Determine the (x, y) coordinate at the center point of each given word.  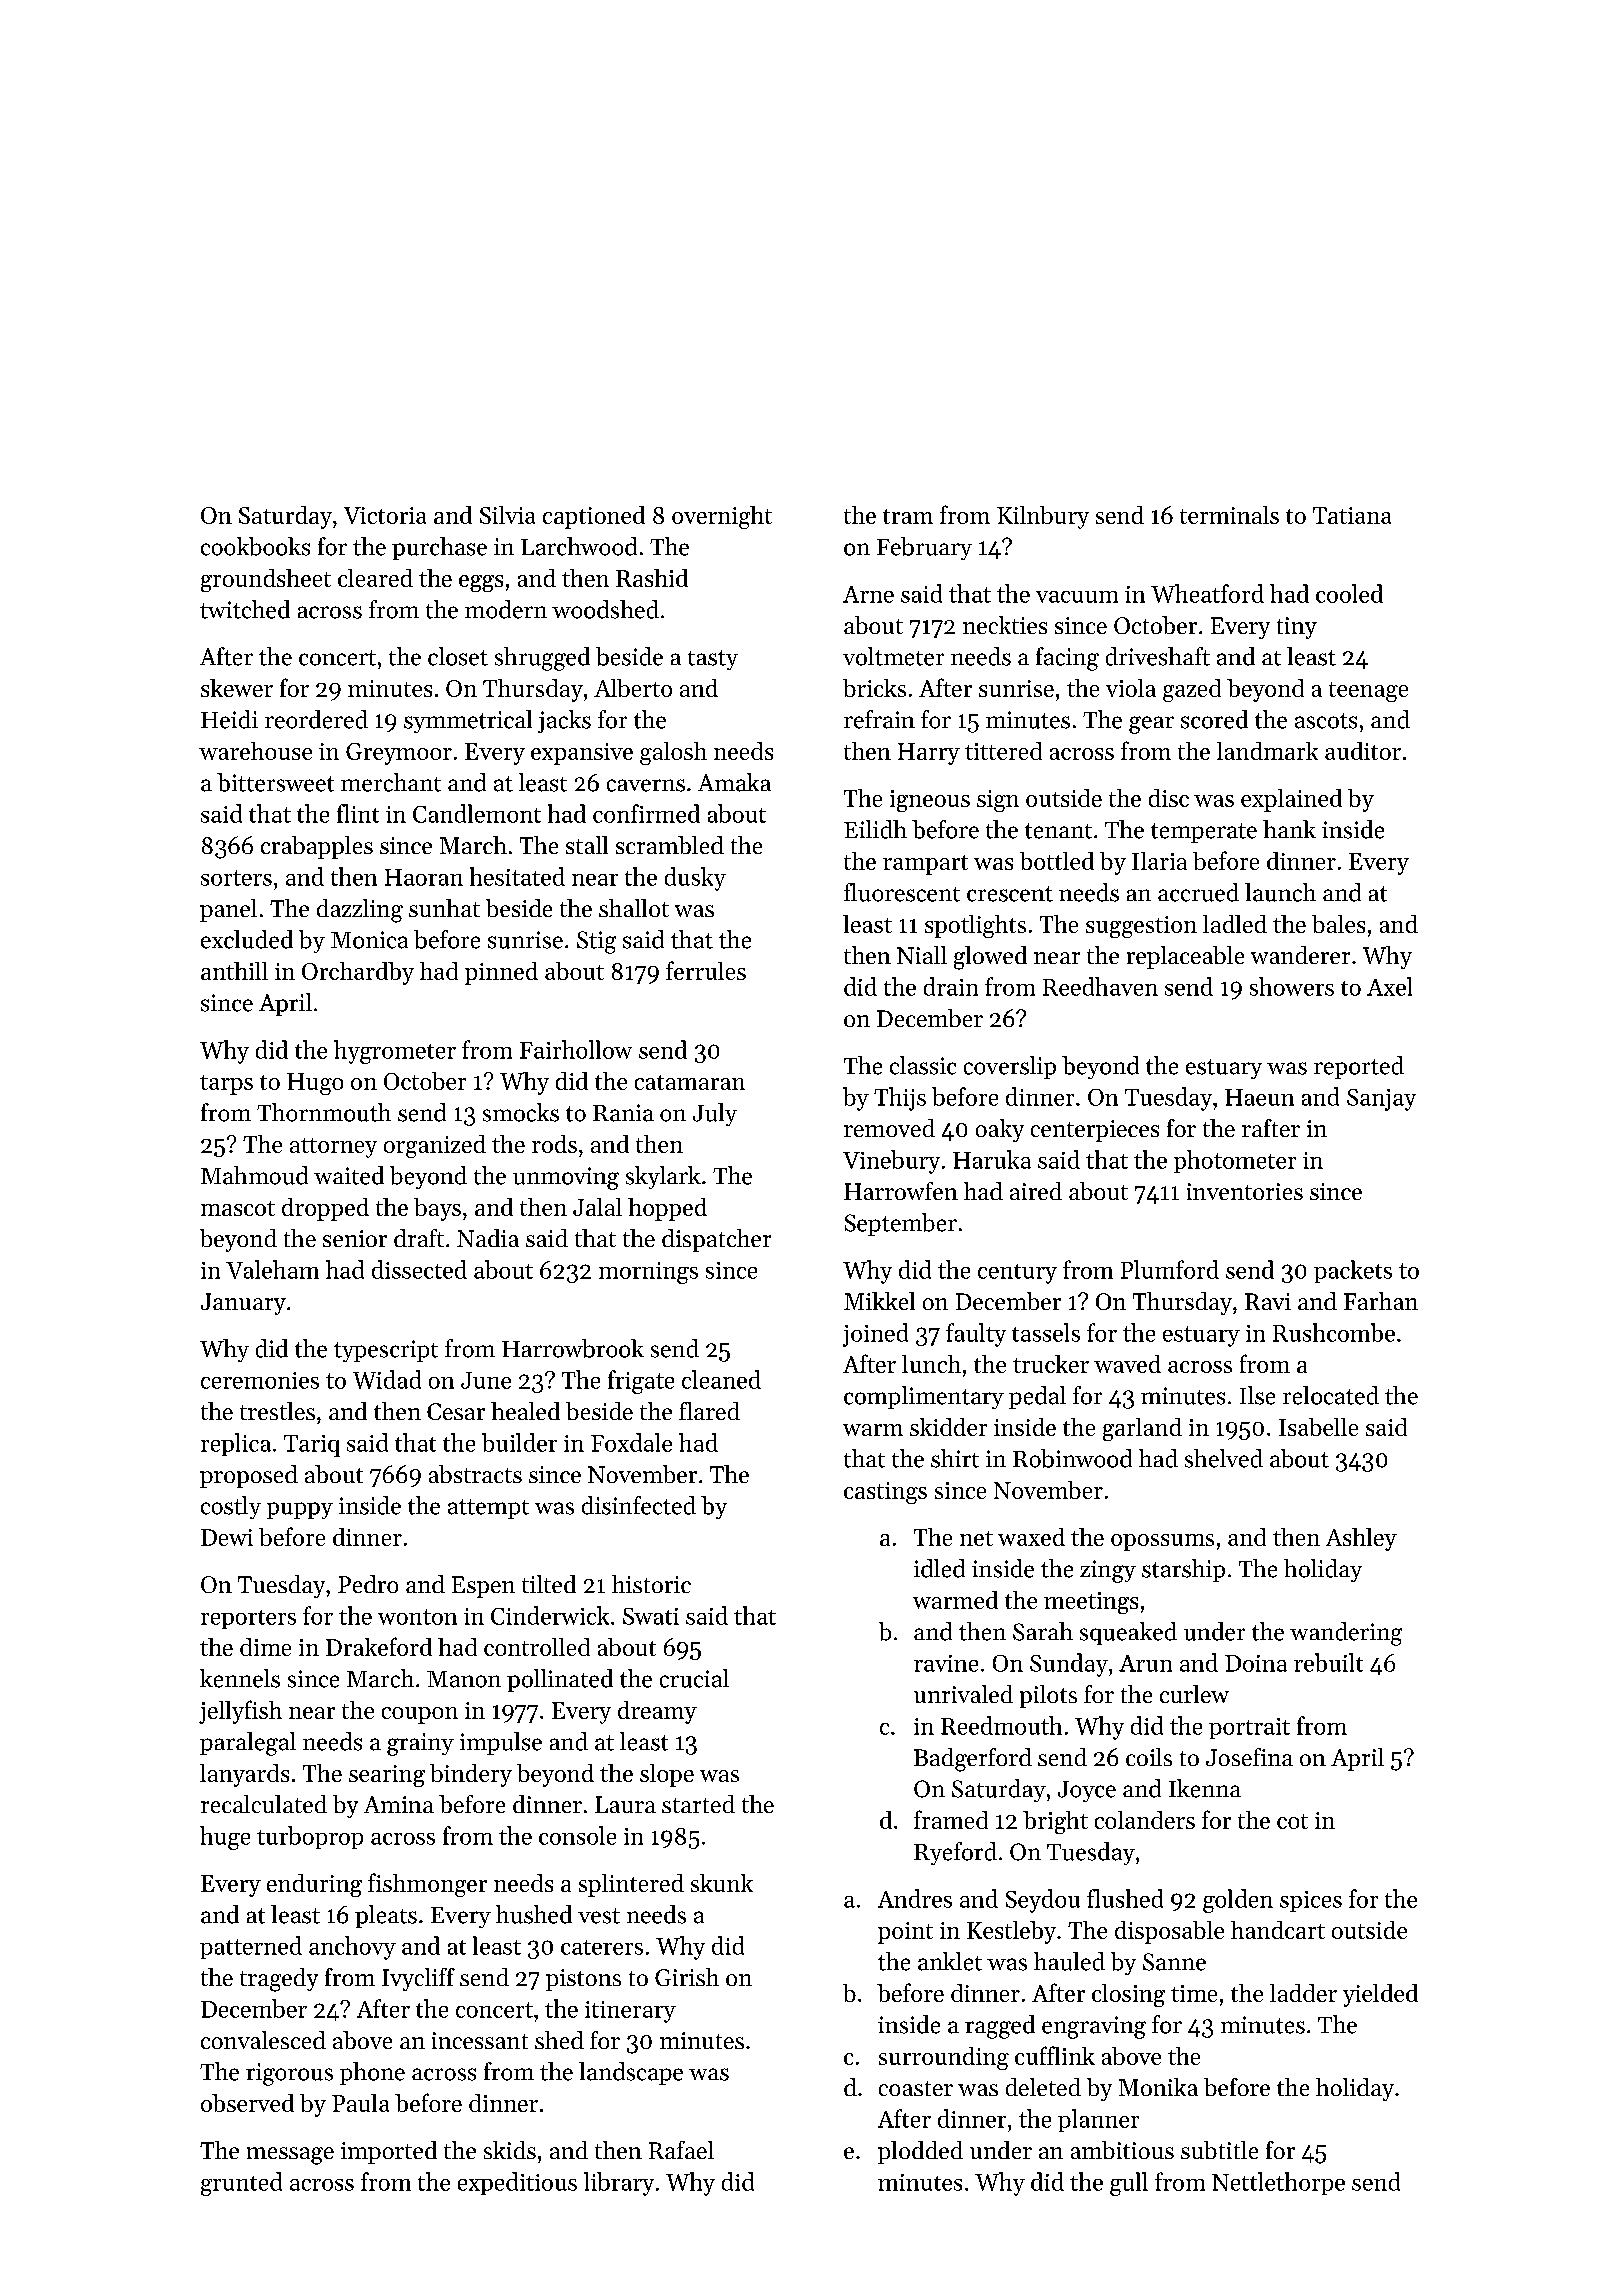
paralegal (248, 1744)
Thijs (900, 1099)
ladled (1235, 924)
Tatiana (1352, 515)
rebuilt (1328, 1662)
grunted (241, 2184)
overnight (722, 517)
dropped (325, 1209)
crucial (694, 1678)
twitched (245, 609)
